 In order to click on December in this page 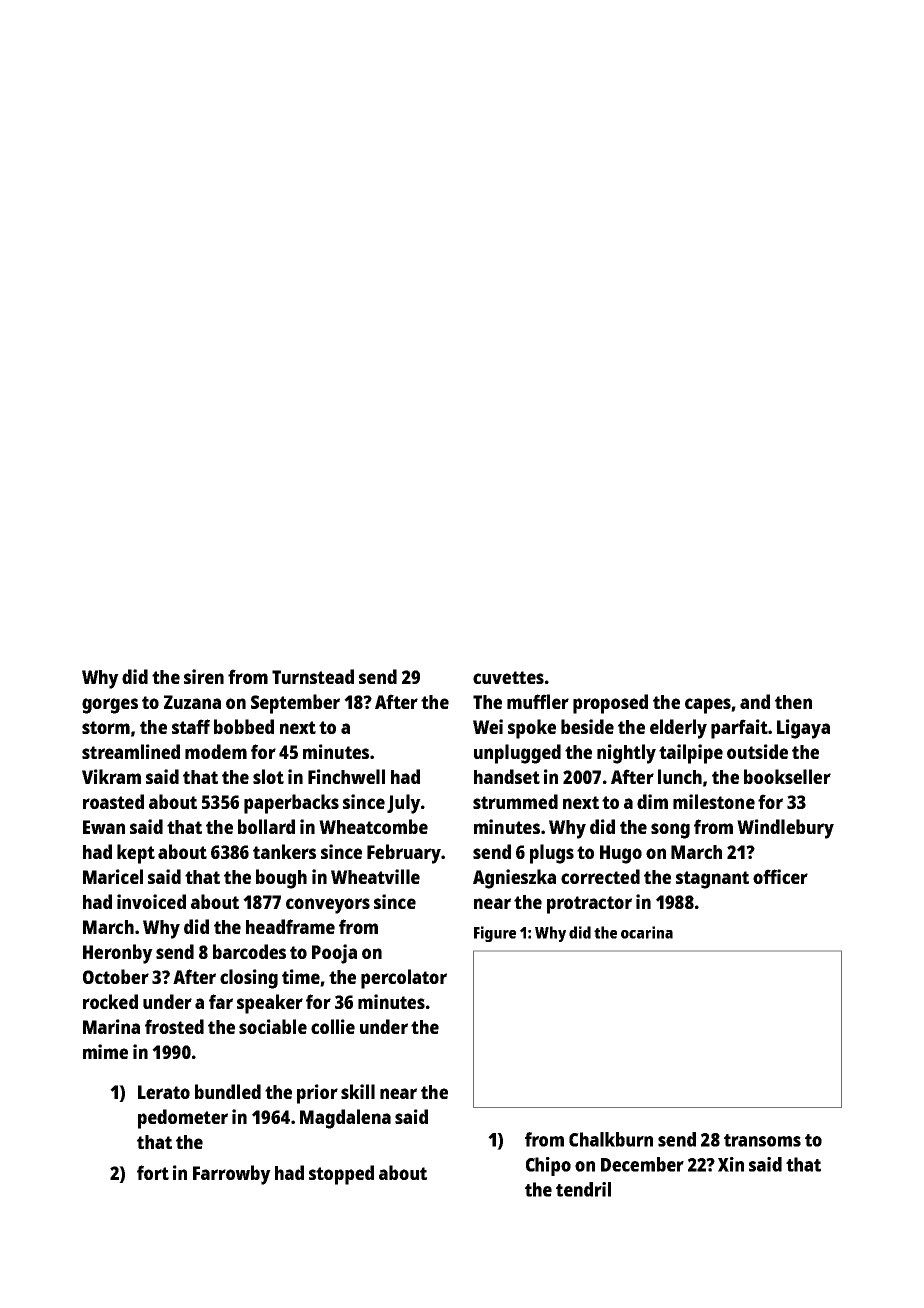, I will do `click(642, 1164)`.
